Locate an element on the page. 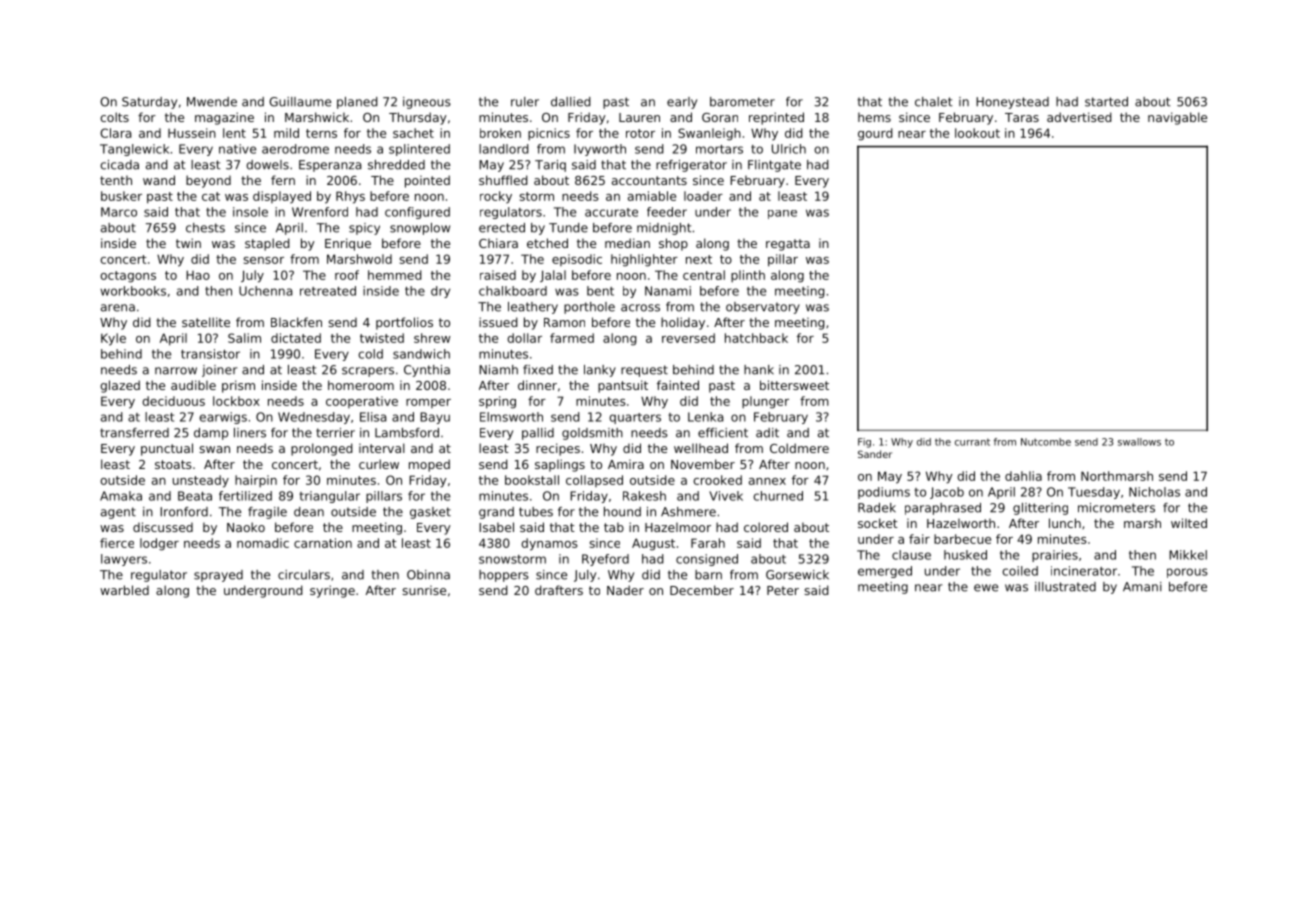 Image resolution: width=1308 pixels, height=924 pixels. fixed is located at coordinates (538, 370).
